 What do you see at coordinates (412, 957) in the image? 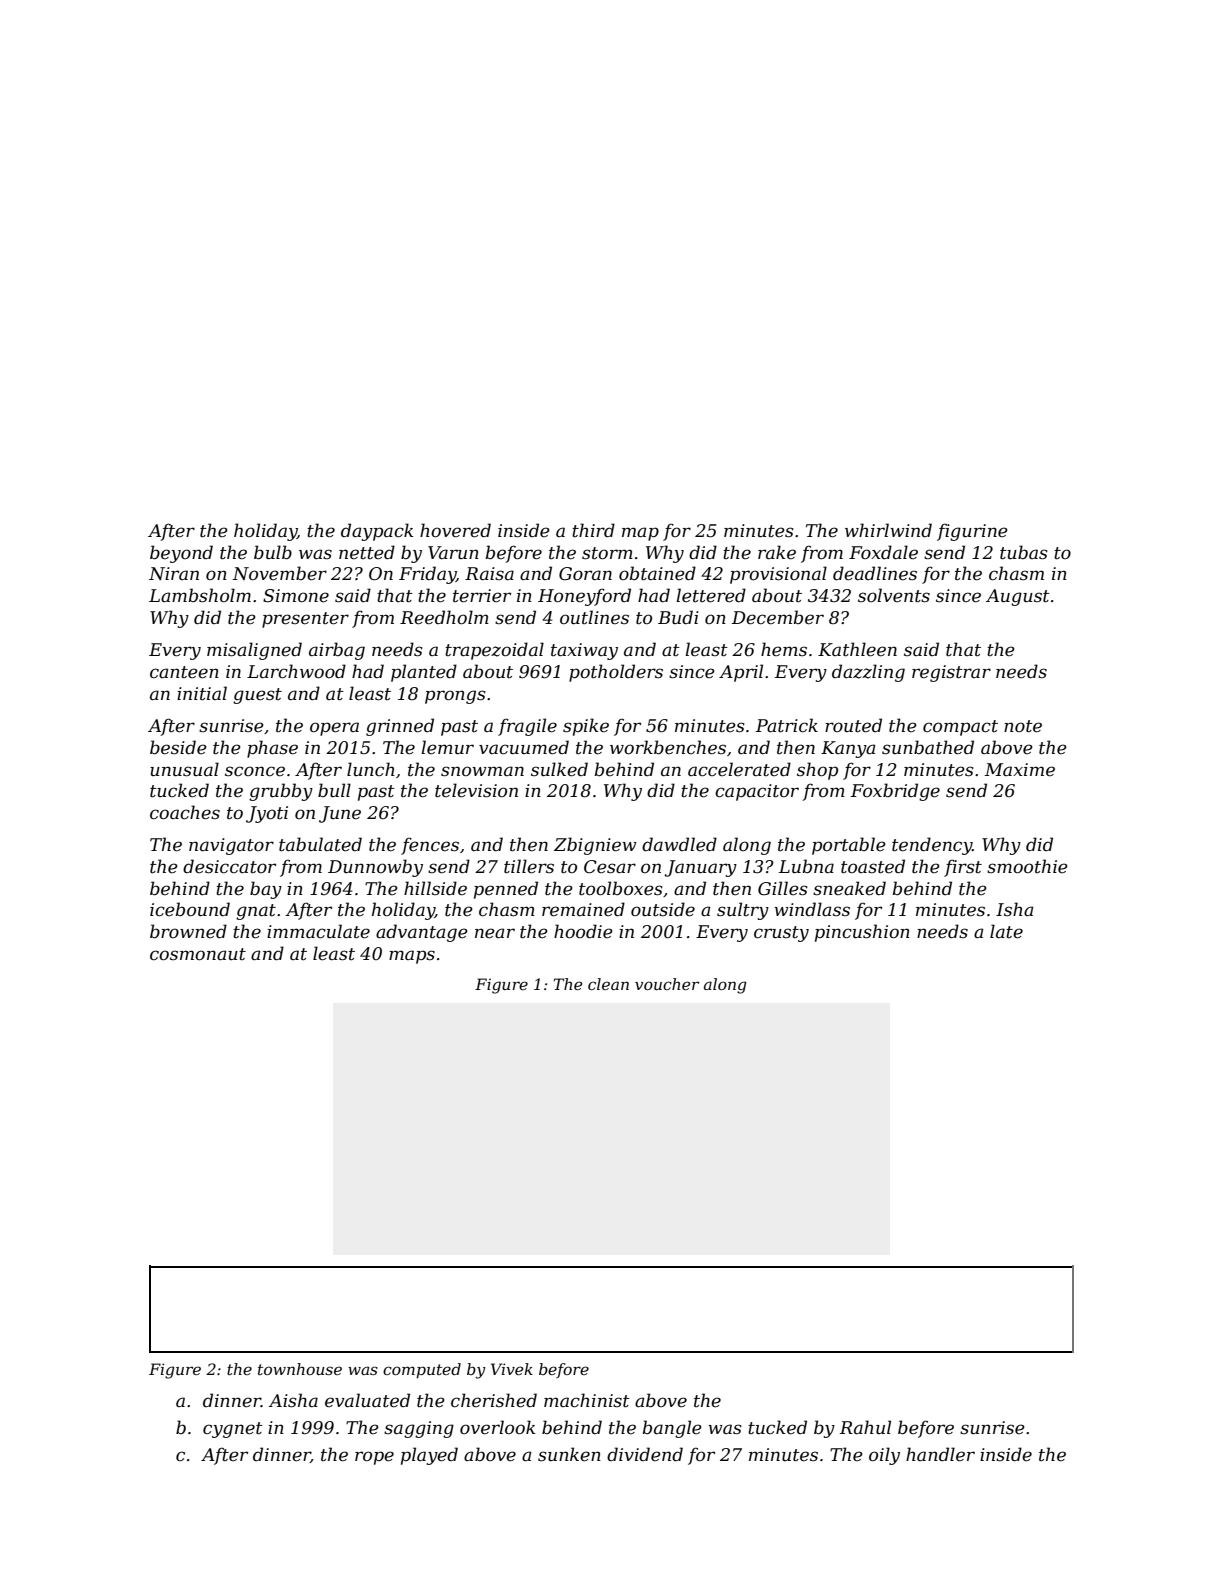
I see `maps` at bounding box center [412, 957].
